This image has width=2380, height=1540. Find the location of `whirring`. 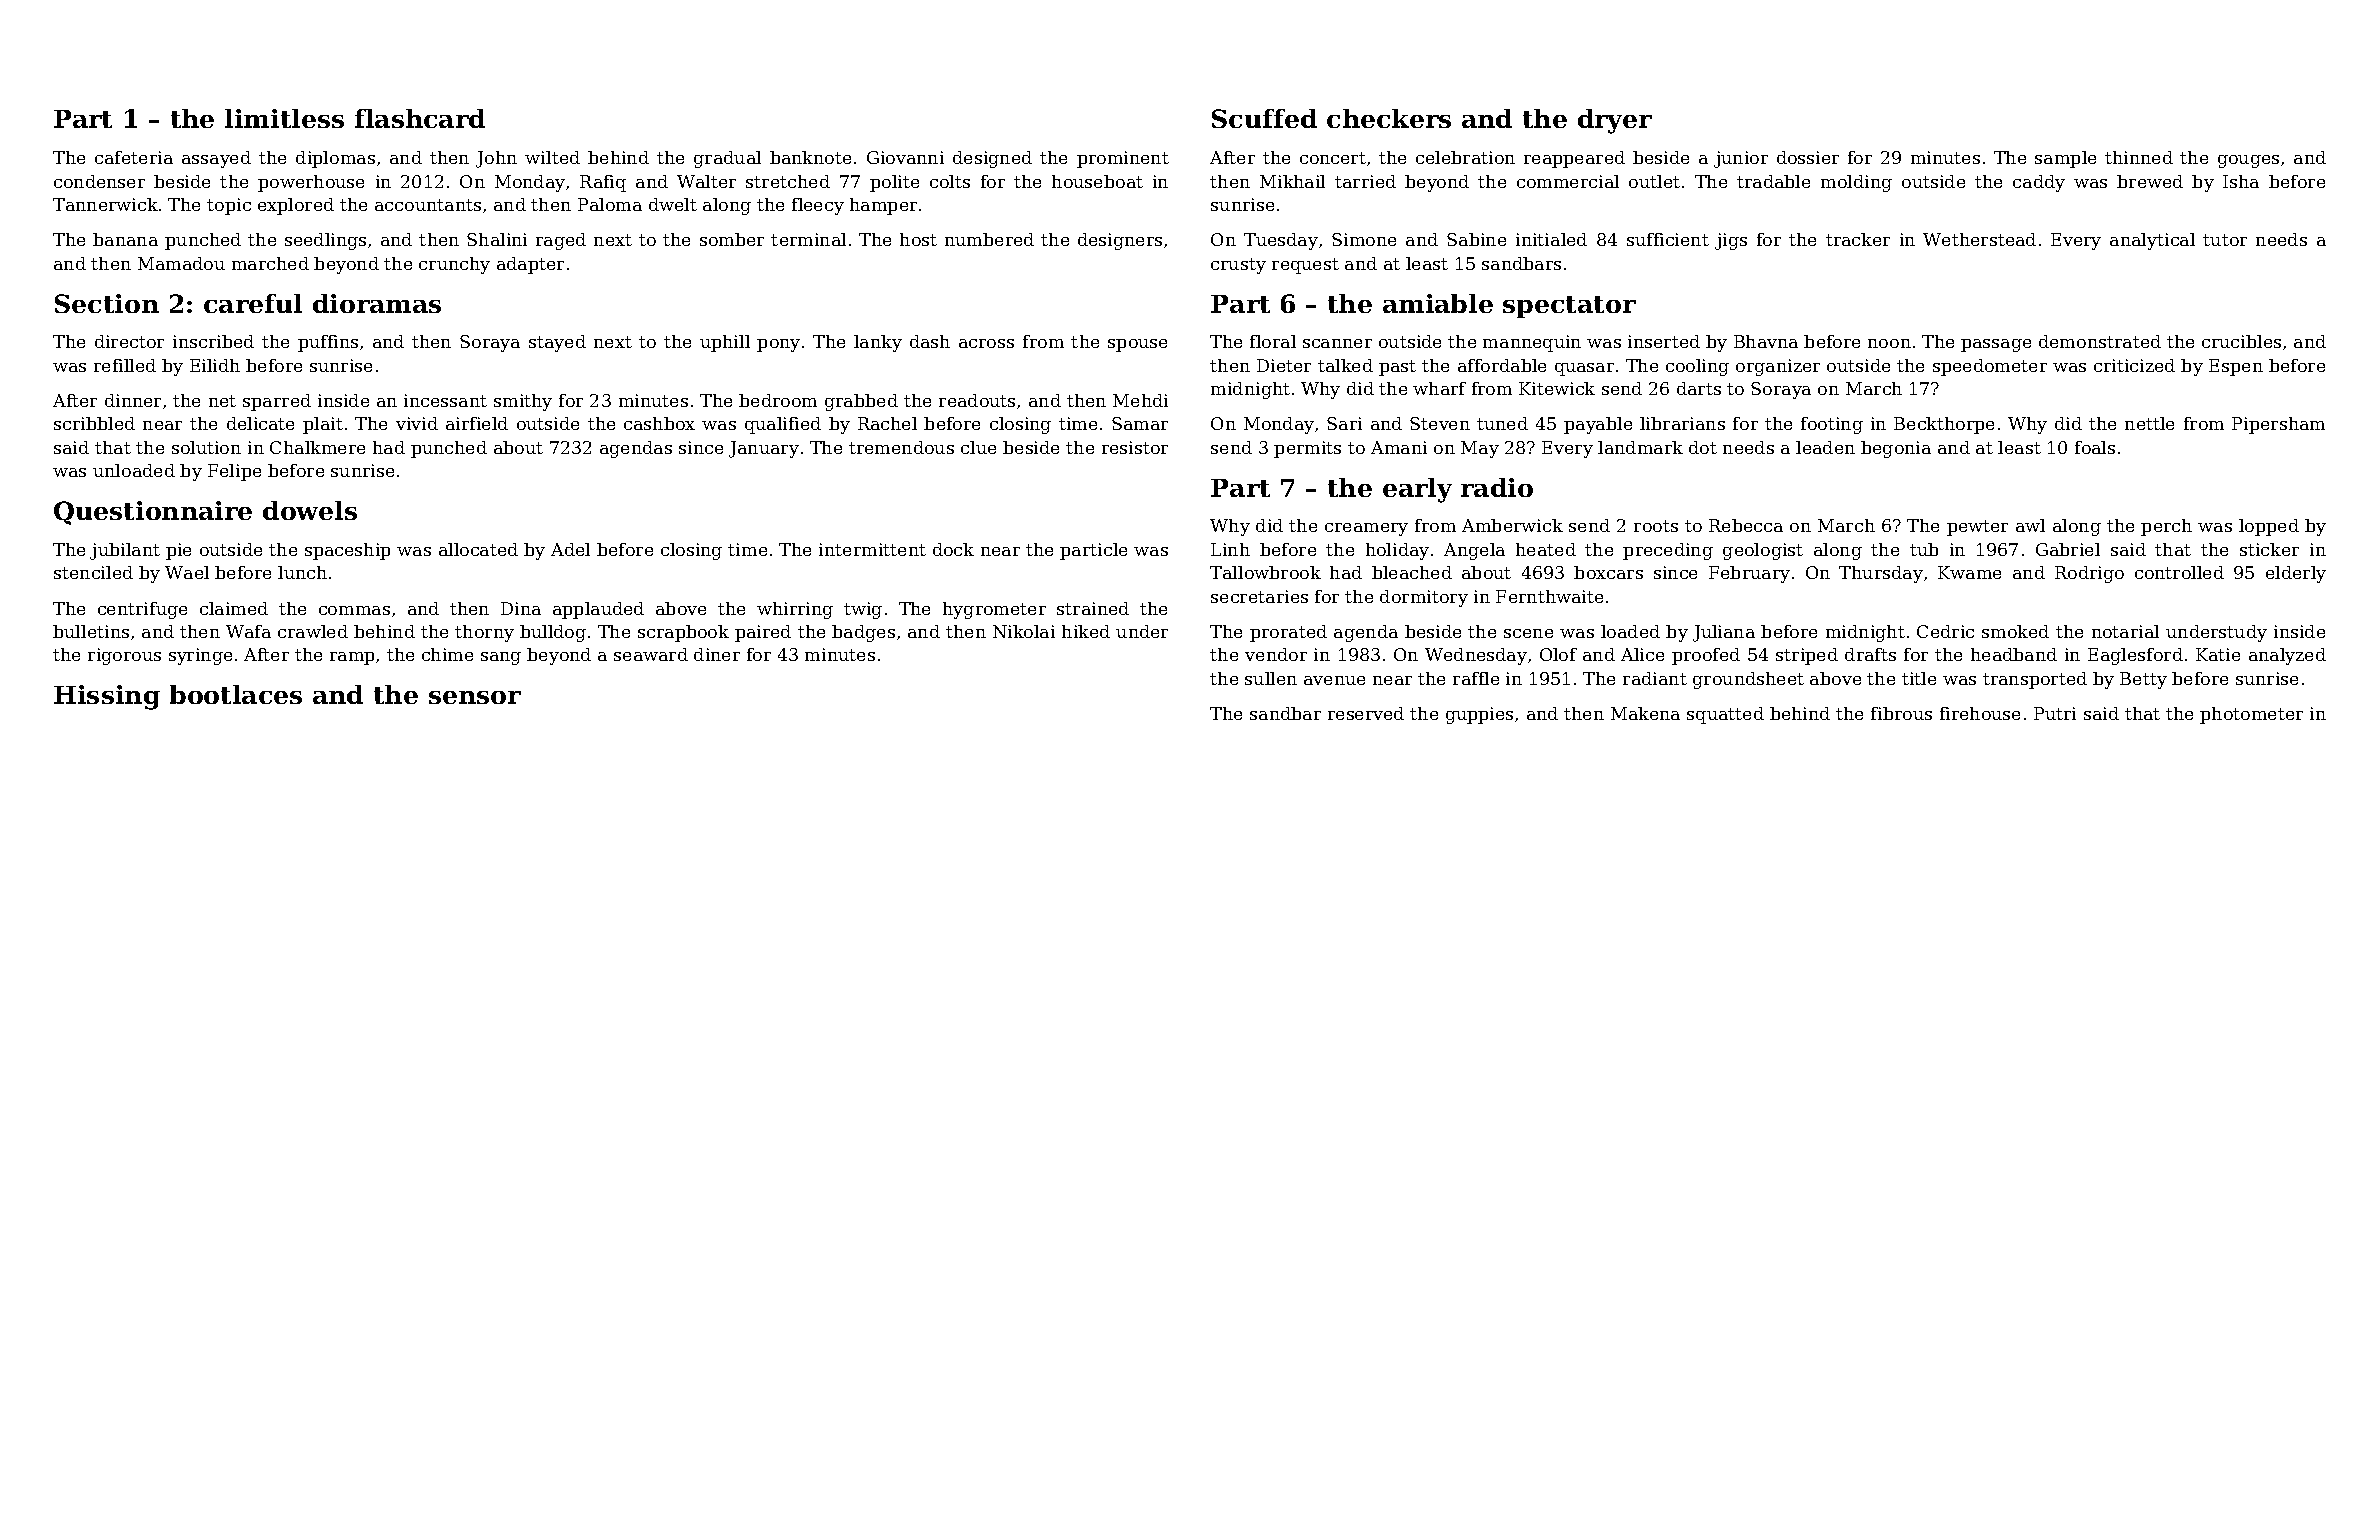

whirring is located at coordinates (795, 610).
